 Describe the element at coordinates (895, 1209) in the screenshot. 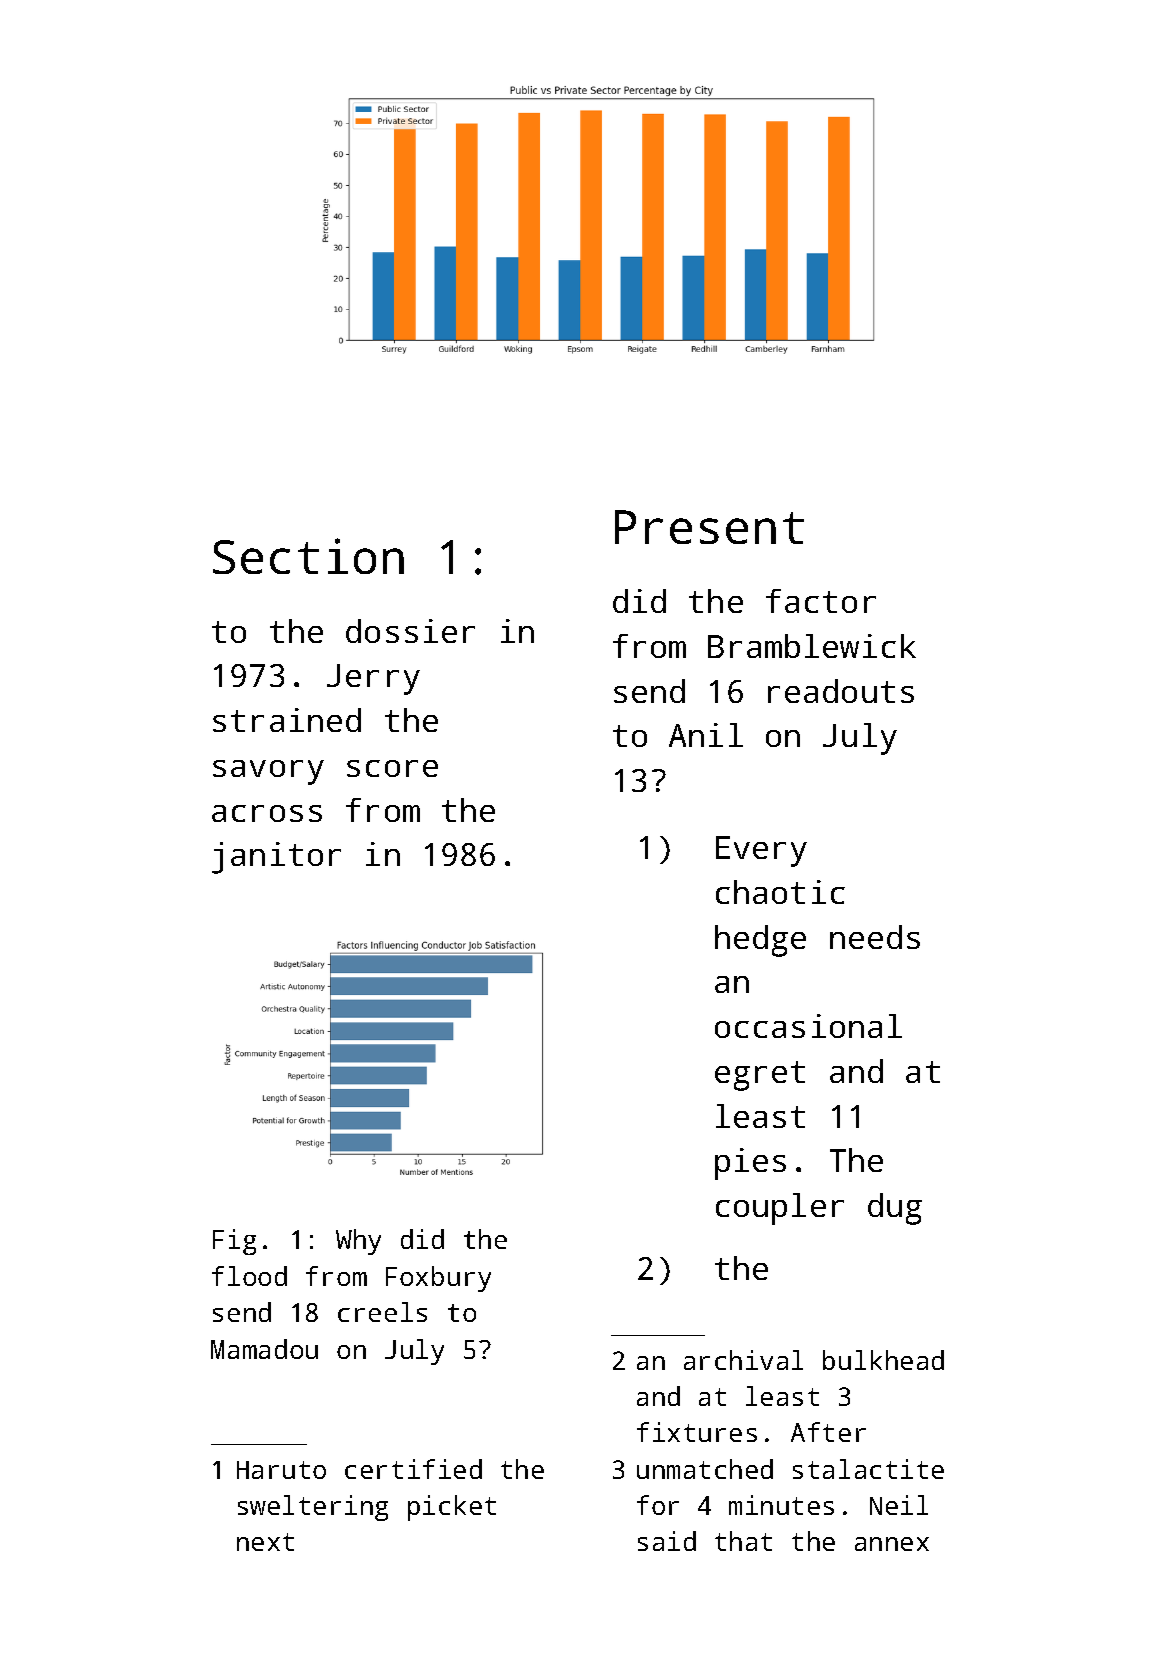

I see `dug` at that location.
